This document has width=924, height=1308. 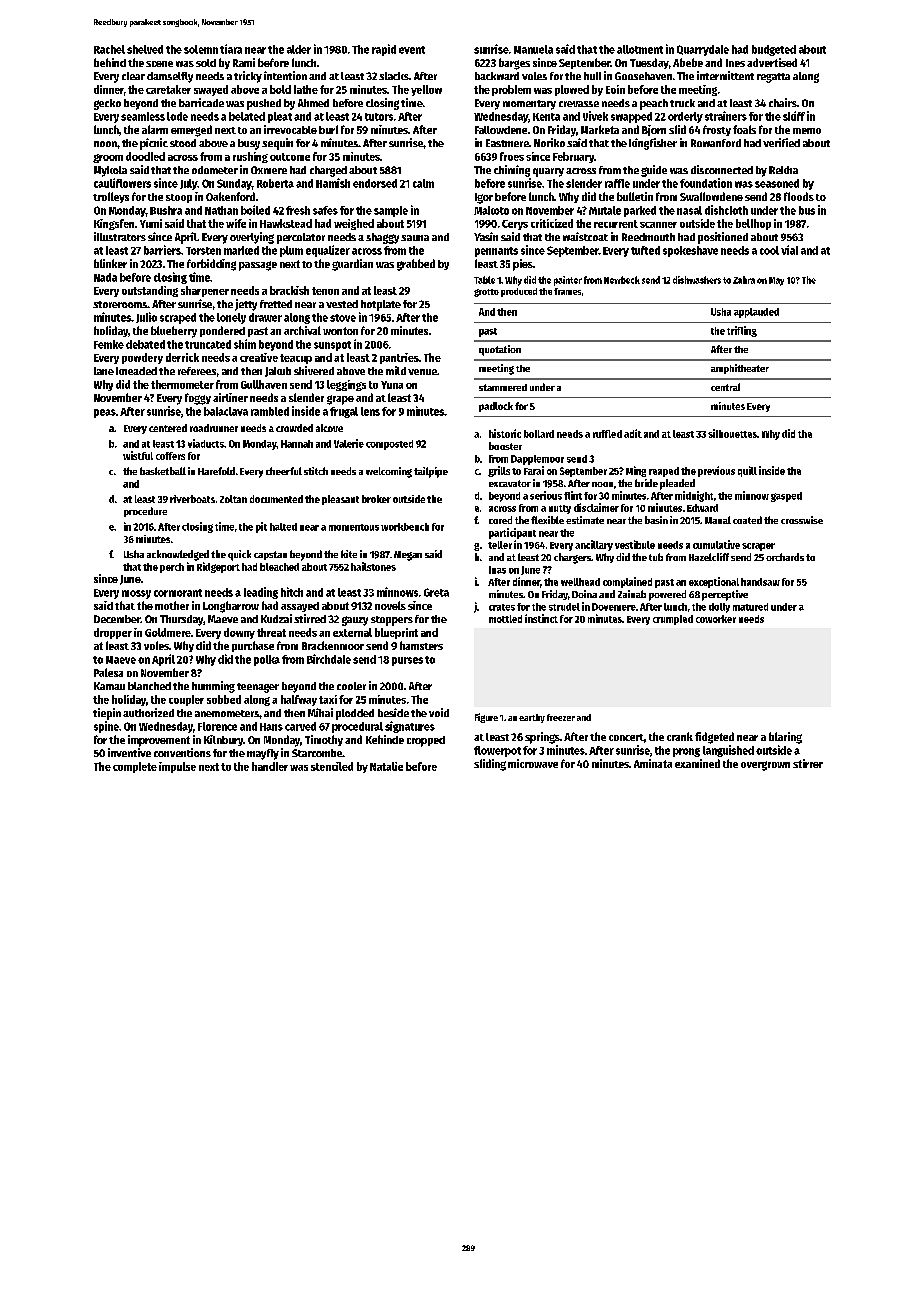 What do you see at coordinates (799, 196) in the document?
I see `floods` at bounding box center [799, 196].
